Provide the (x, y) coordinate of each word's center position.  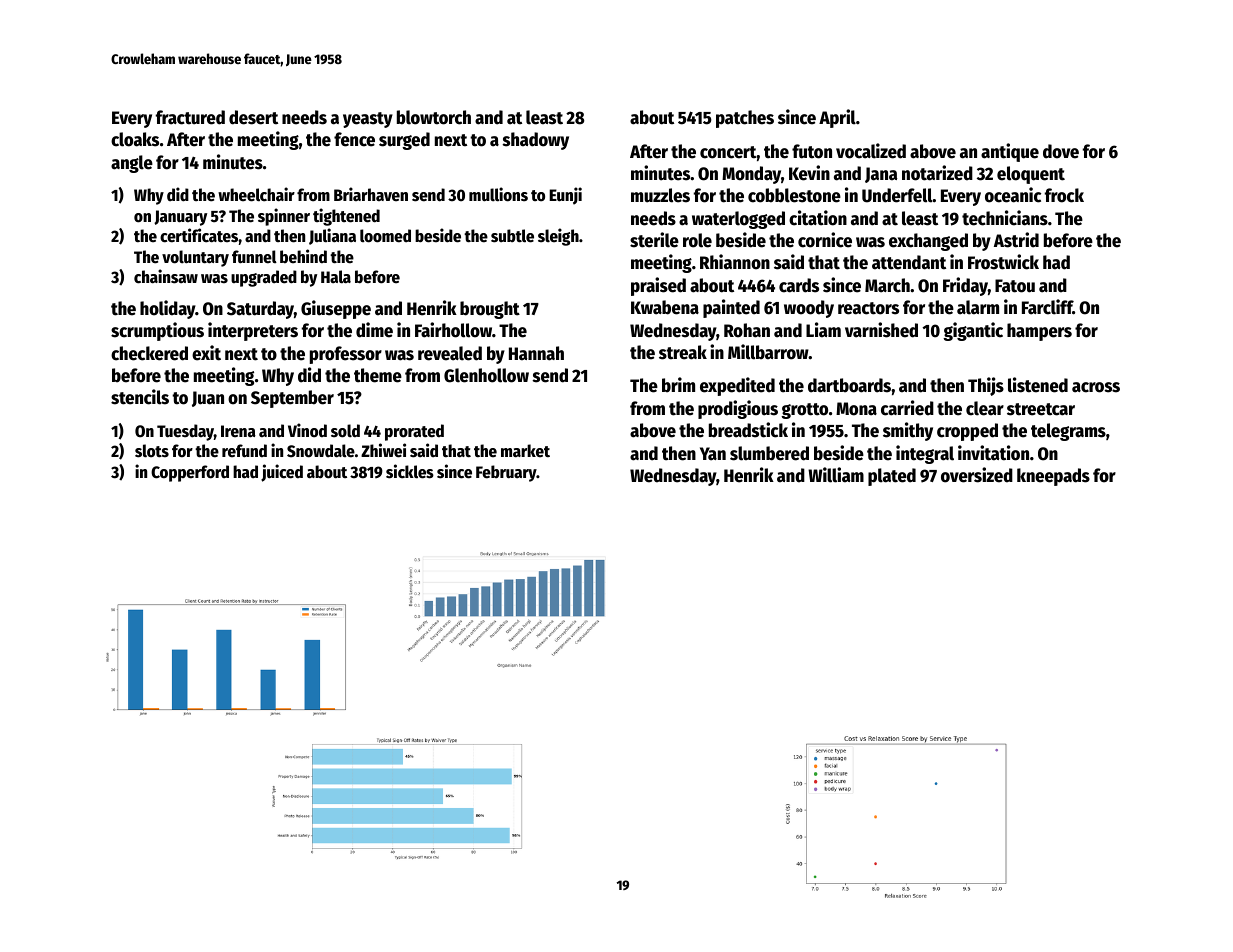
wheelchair (256, 194)
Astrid (1016, 240)
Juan (208, 399)
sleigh (558, 237)
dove (1061, 151)
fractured (190, 117)
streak (683, 352)
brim (678, 385)
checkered (149, 353)
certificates (199, 235)
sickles (410, 471)
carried (907, 408)
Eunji (565, 196)
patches (745, 119)
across (1096, 387)
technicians (1005, 218)
